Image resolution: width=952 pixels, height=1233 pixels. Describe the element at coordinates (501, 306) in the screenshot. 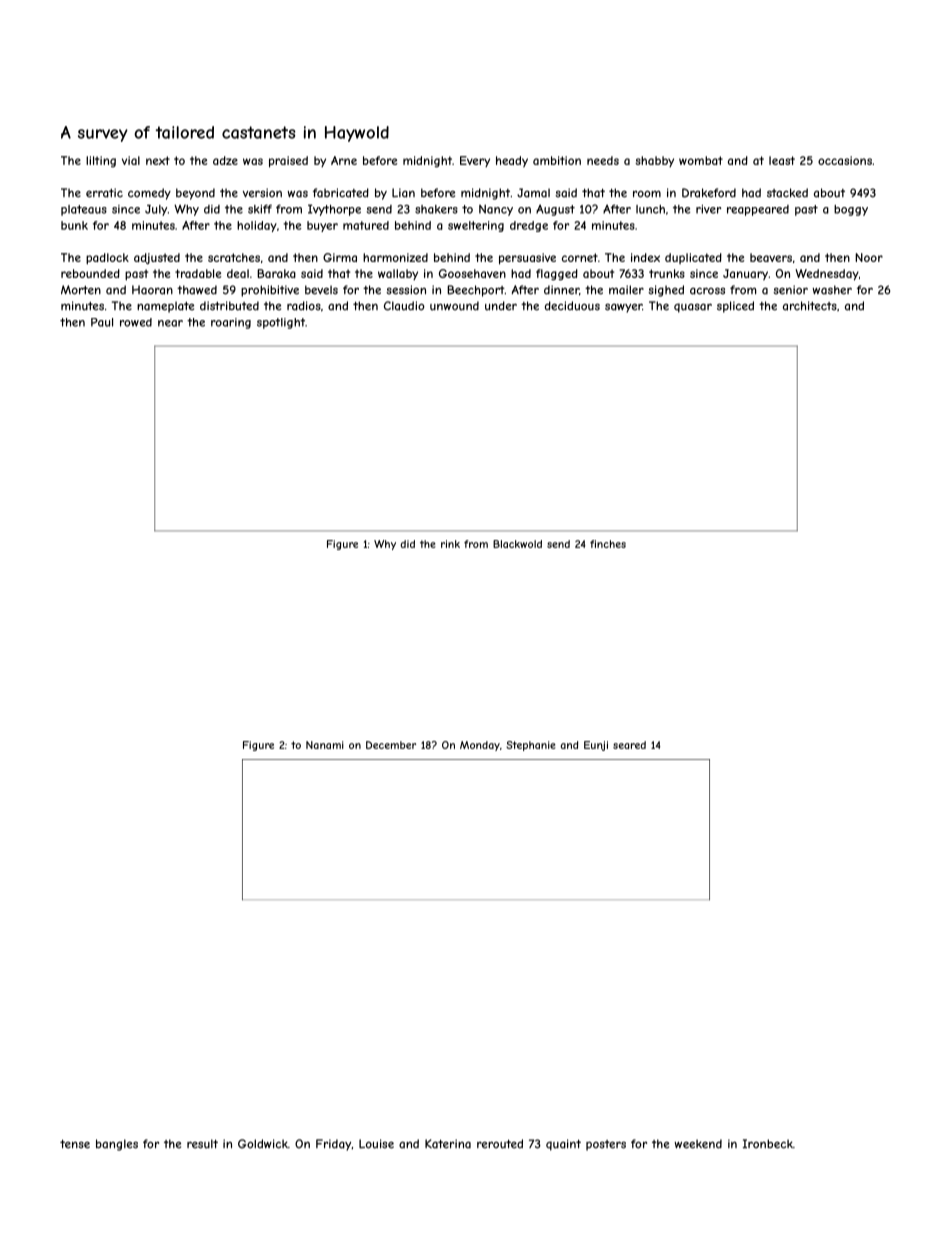

I see `under` at that location.
